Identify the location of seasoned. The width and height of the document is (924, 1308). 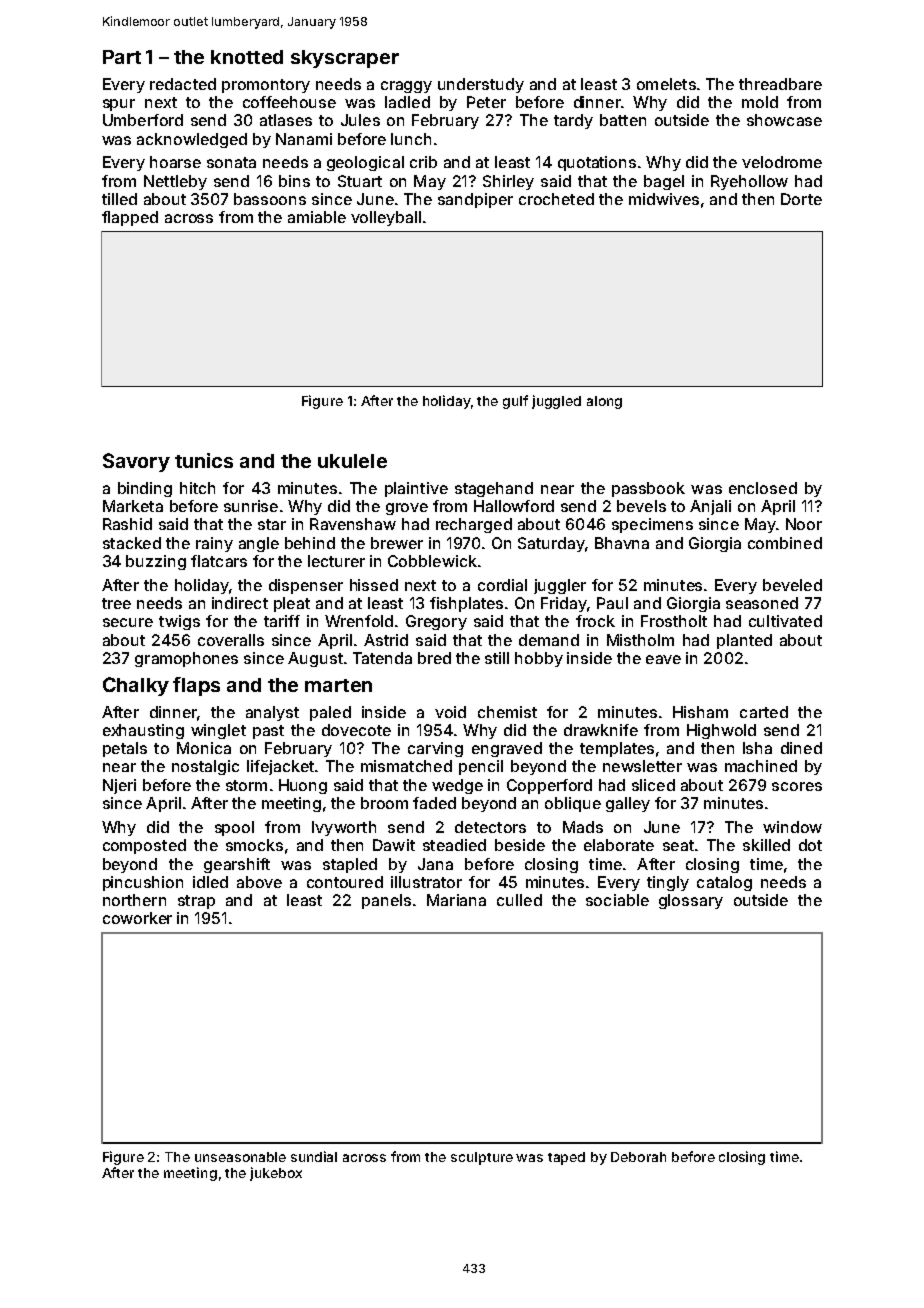
(762, 603).
